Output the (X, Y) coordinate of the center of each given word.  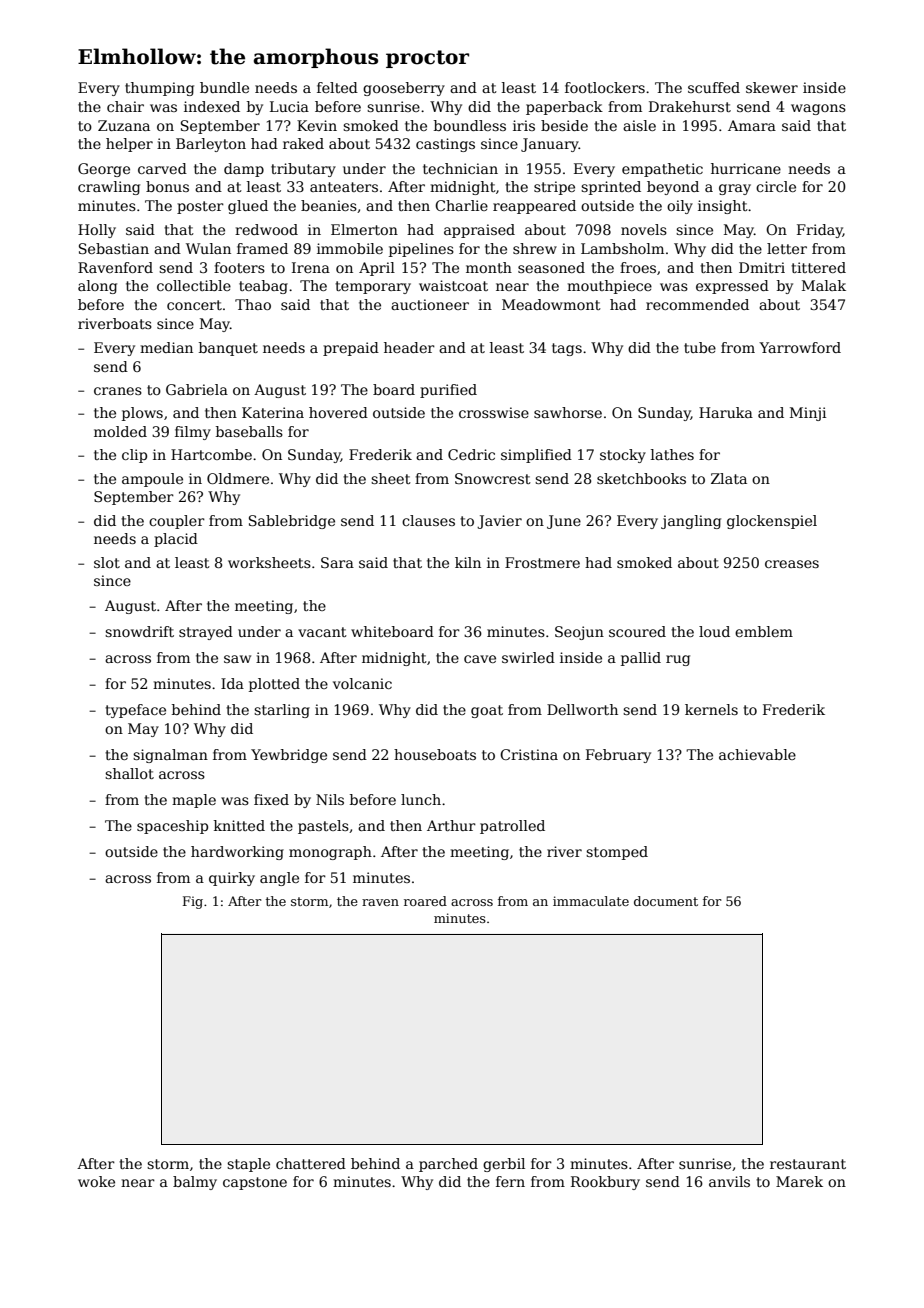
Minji (808, 414)
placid (176, 540)
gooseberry (404, 89)
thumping (159, 89)
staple (248, 1165)
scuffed (714, 87)
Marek (799, 1181)
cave (480, 659)
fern (510, 1181)
